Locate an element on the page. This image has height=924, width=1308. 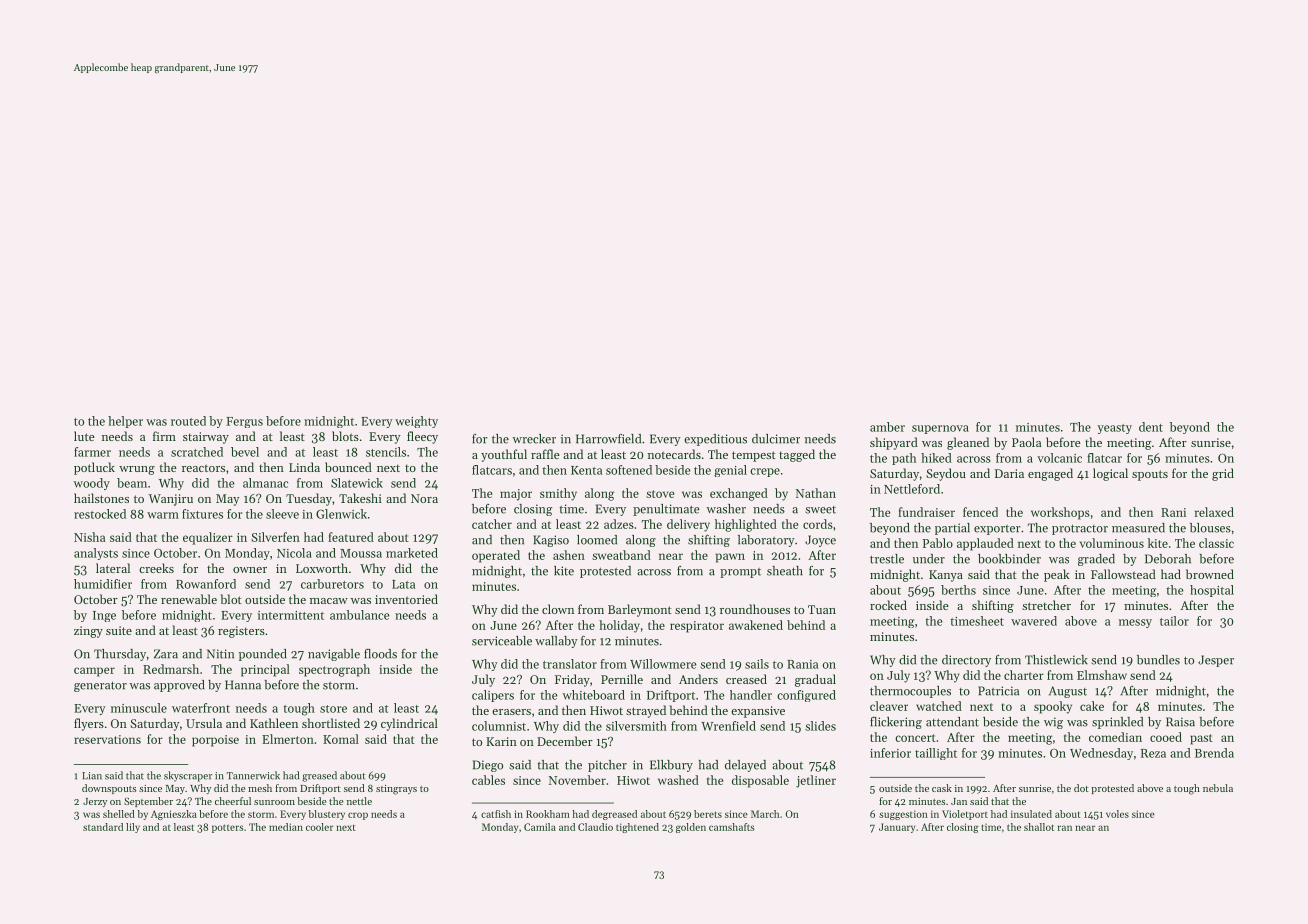
restocked is located at coordinates (100, 514).
